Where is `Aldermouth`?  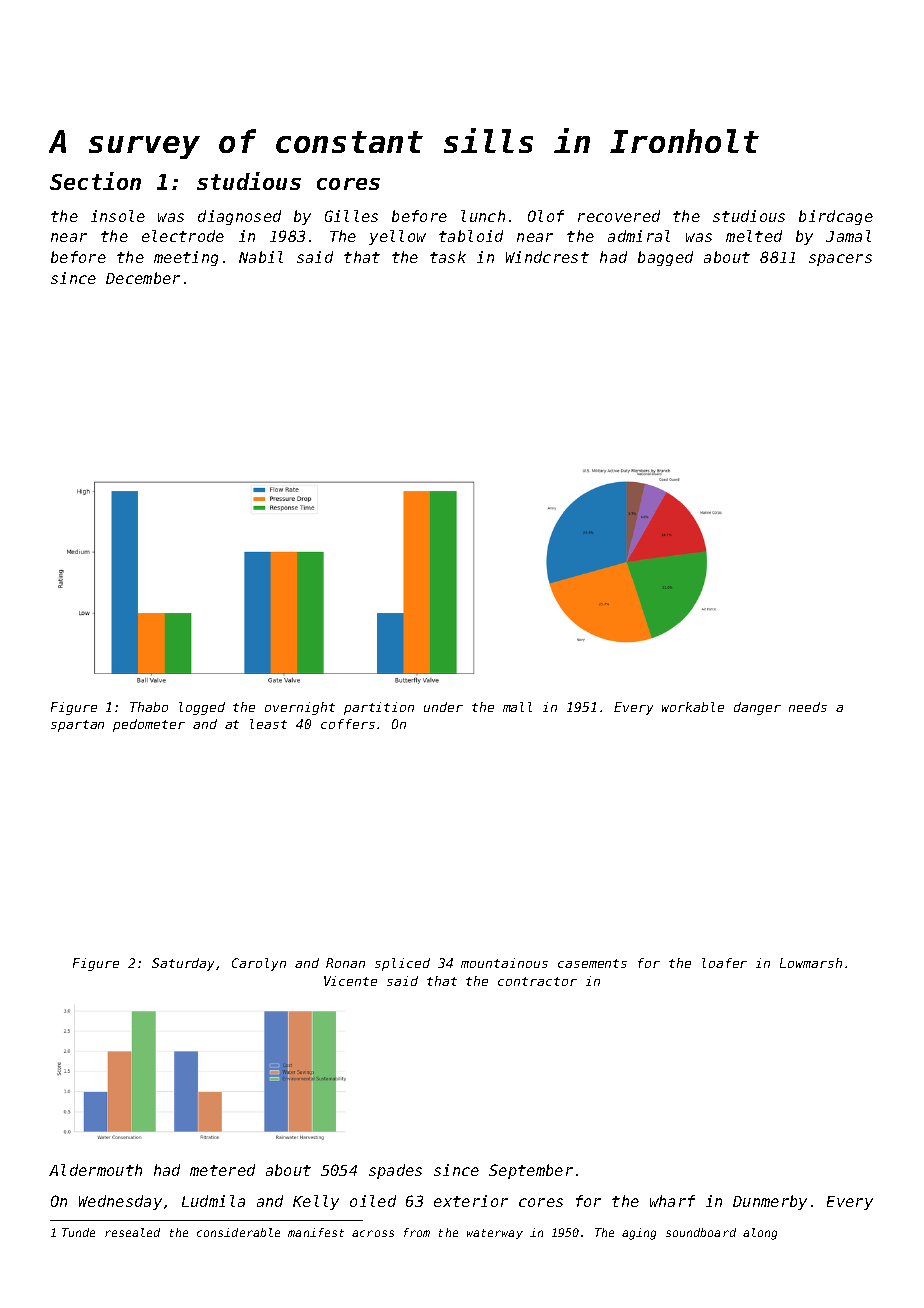 Aldermouth is located at coordinates (95, 1170).
